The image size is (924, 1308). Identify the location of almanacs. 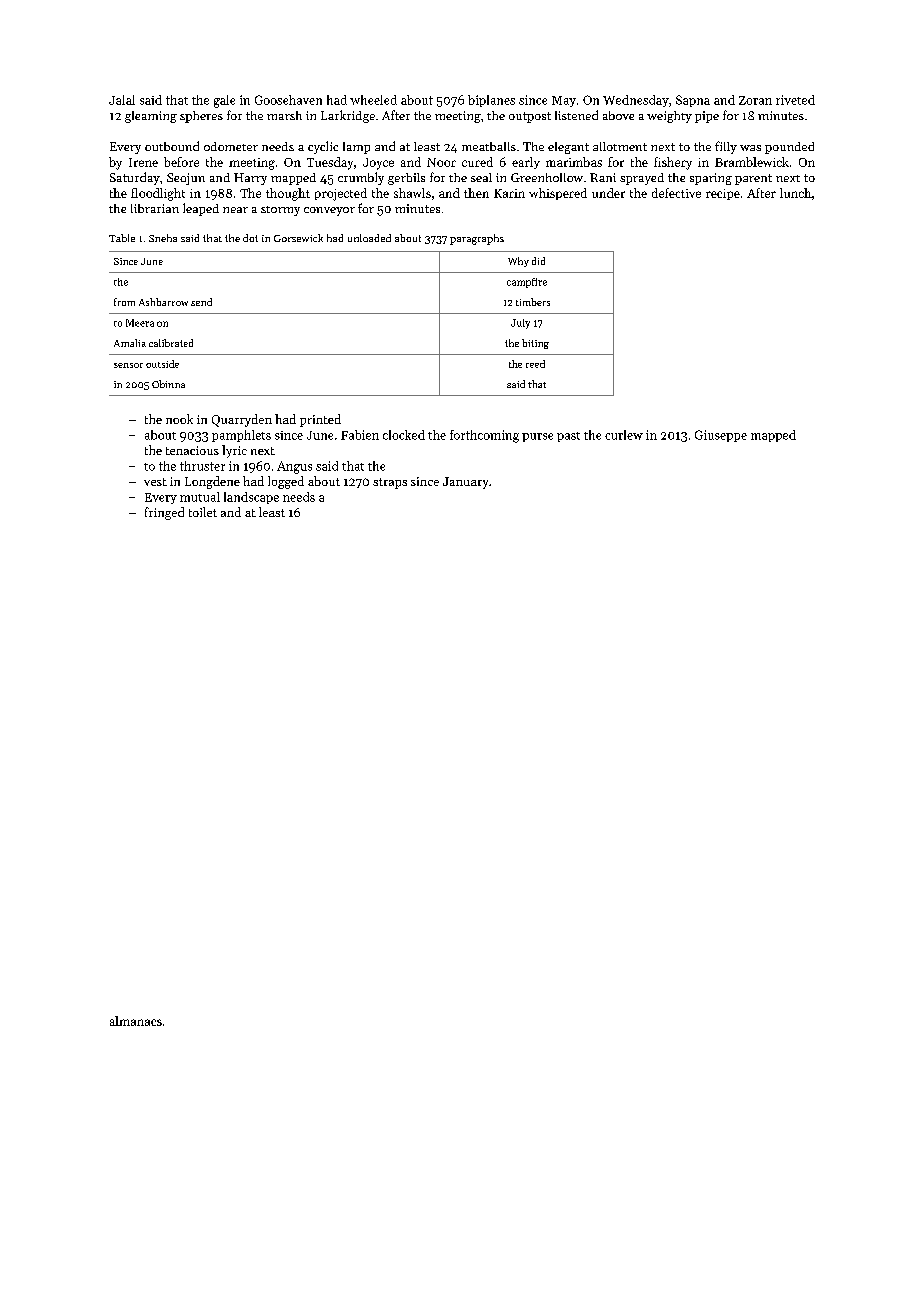
(136, 1021).
